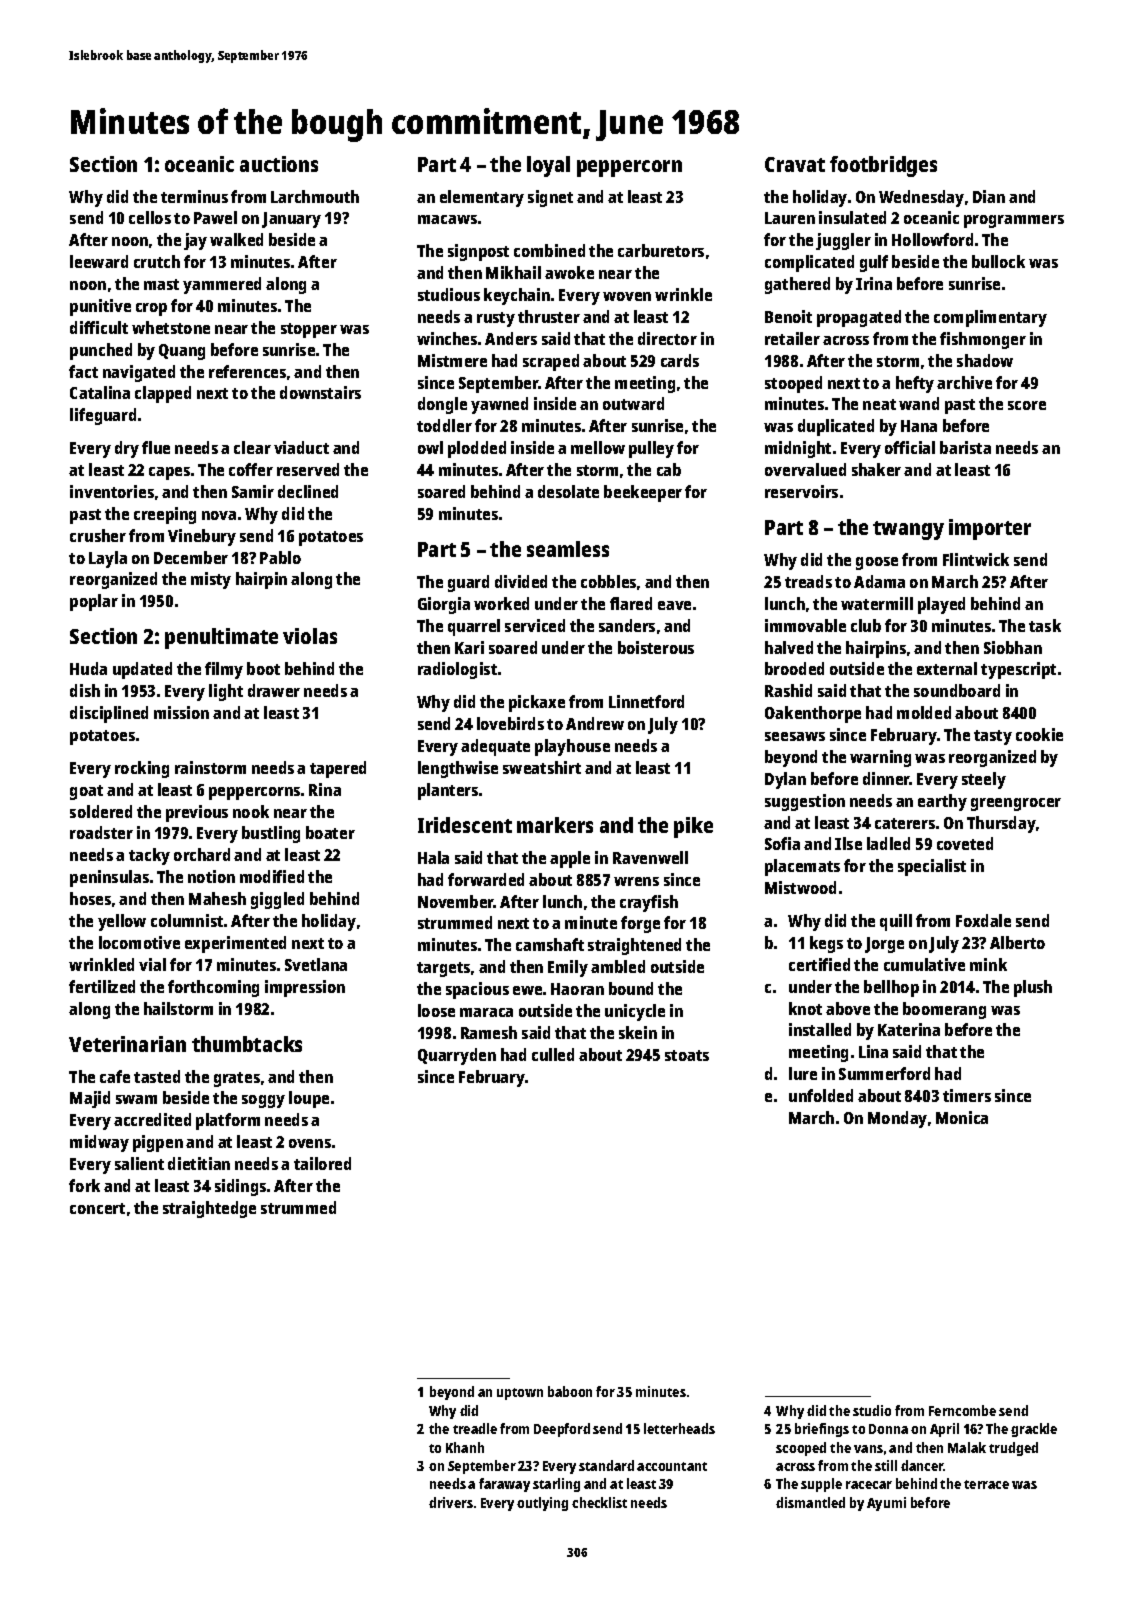 This document has height=1607, width=1136. Describe the element at coordinates (646, 701) in the document. I see `Linnetford` at that location.
